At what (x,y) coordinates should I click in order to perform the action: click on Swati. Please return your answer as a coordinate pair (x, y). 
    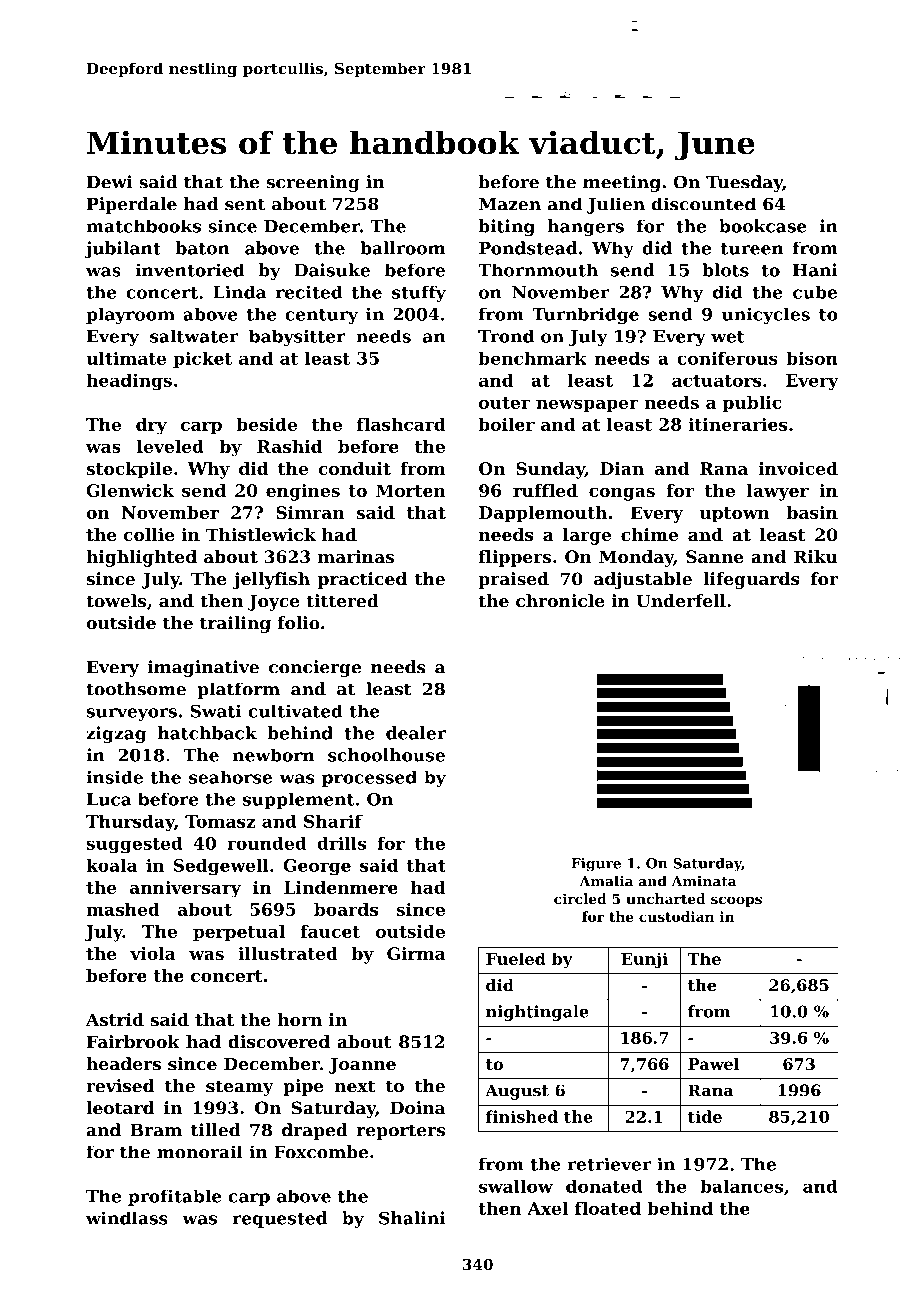
    Looking at the image, I should click on (216, 711).
